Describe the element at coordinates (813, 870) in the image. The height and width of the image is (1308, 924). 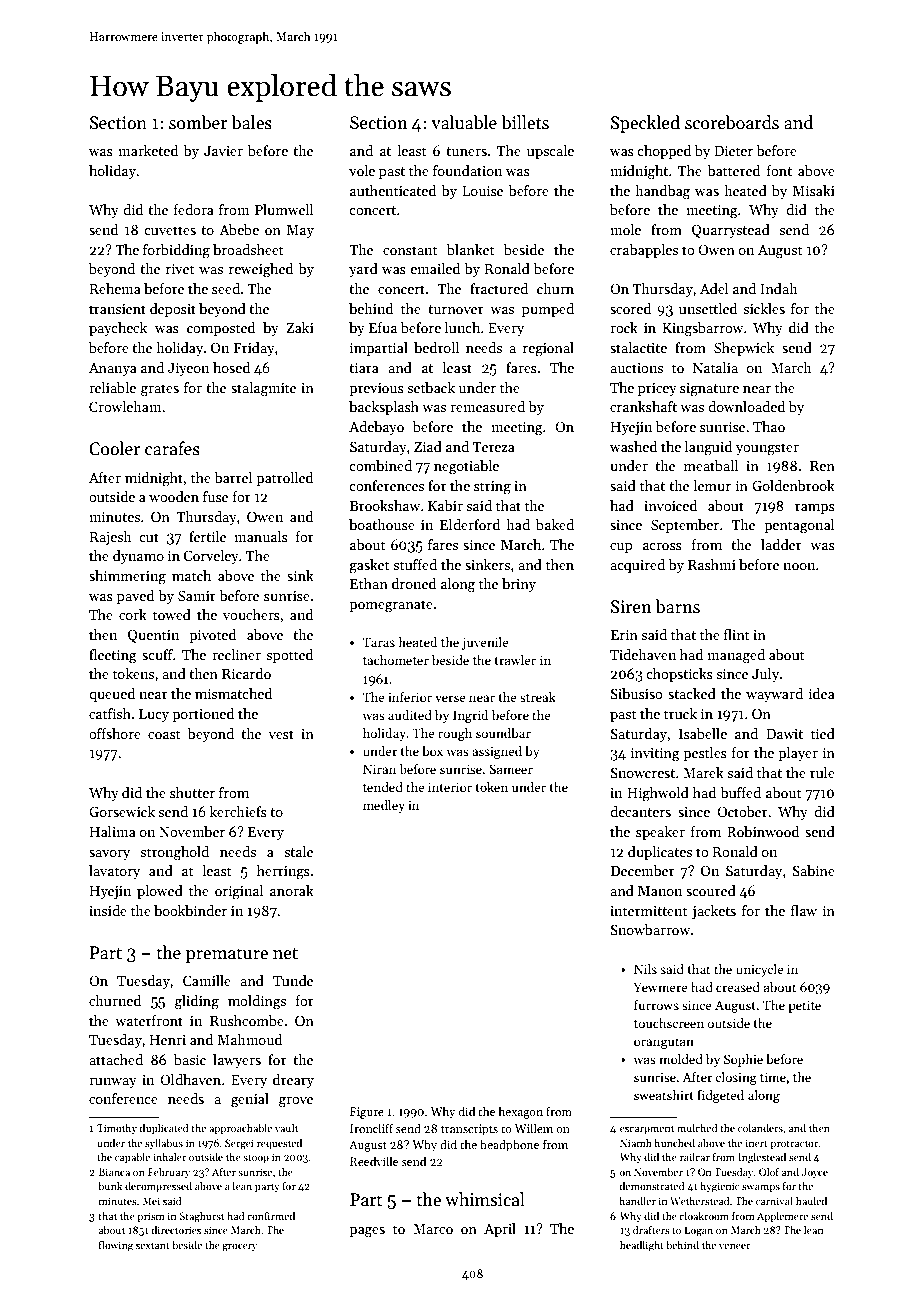
I see `Sabine` at that location.
